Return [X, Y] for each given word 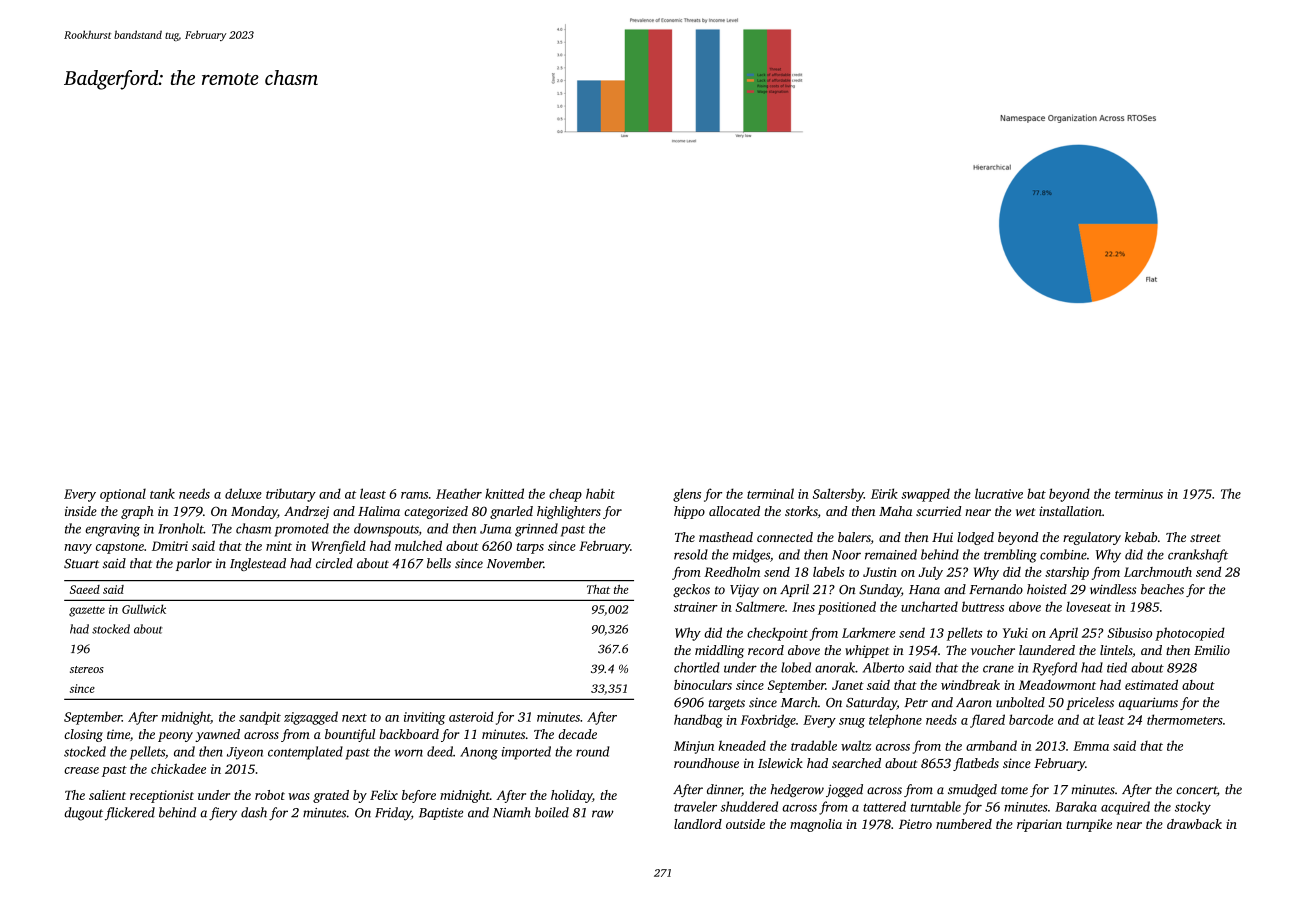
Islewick [780, 763]
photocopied [1190, 634]
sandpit [260, 718]
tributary [291, 495]
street [1205, 538]
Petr [916, 702]
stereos [87, 669]
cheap [565, 495]
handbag [698, 721]
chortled [697, 667]
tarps [530, 548]
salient [107, 795]
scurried [938, 511]
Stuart [81, 564]
